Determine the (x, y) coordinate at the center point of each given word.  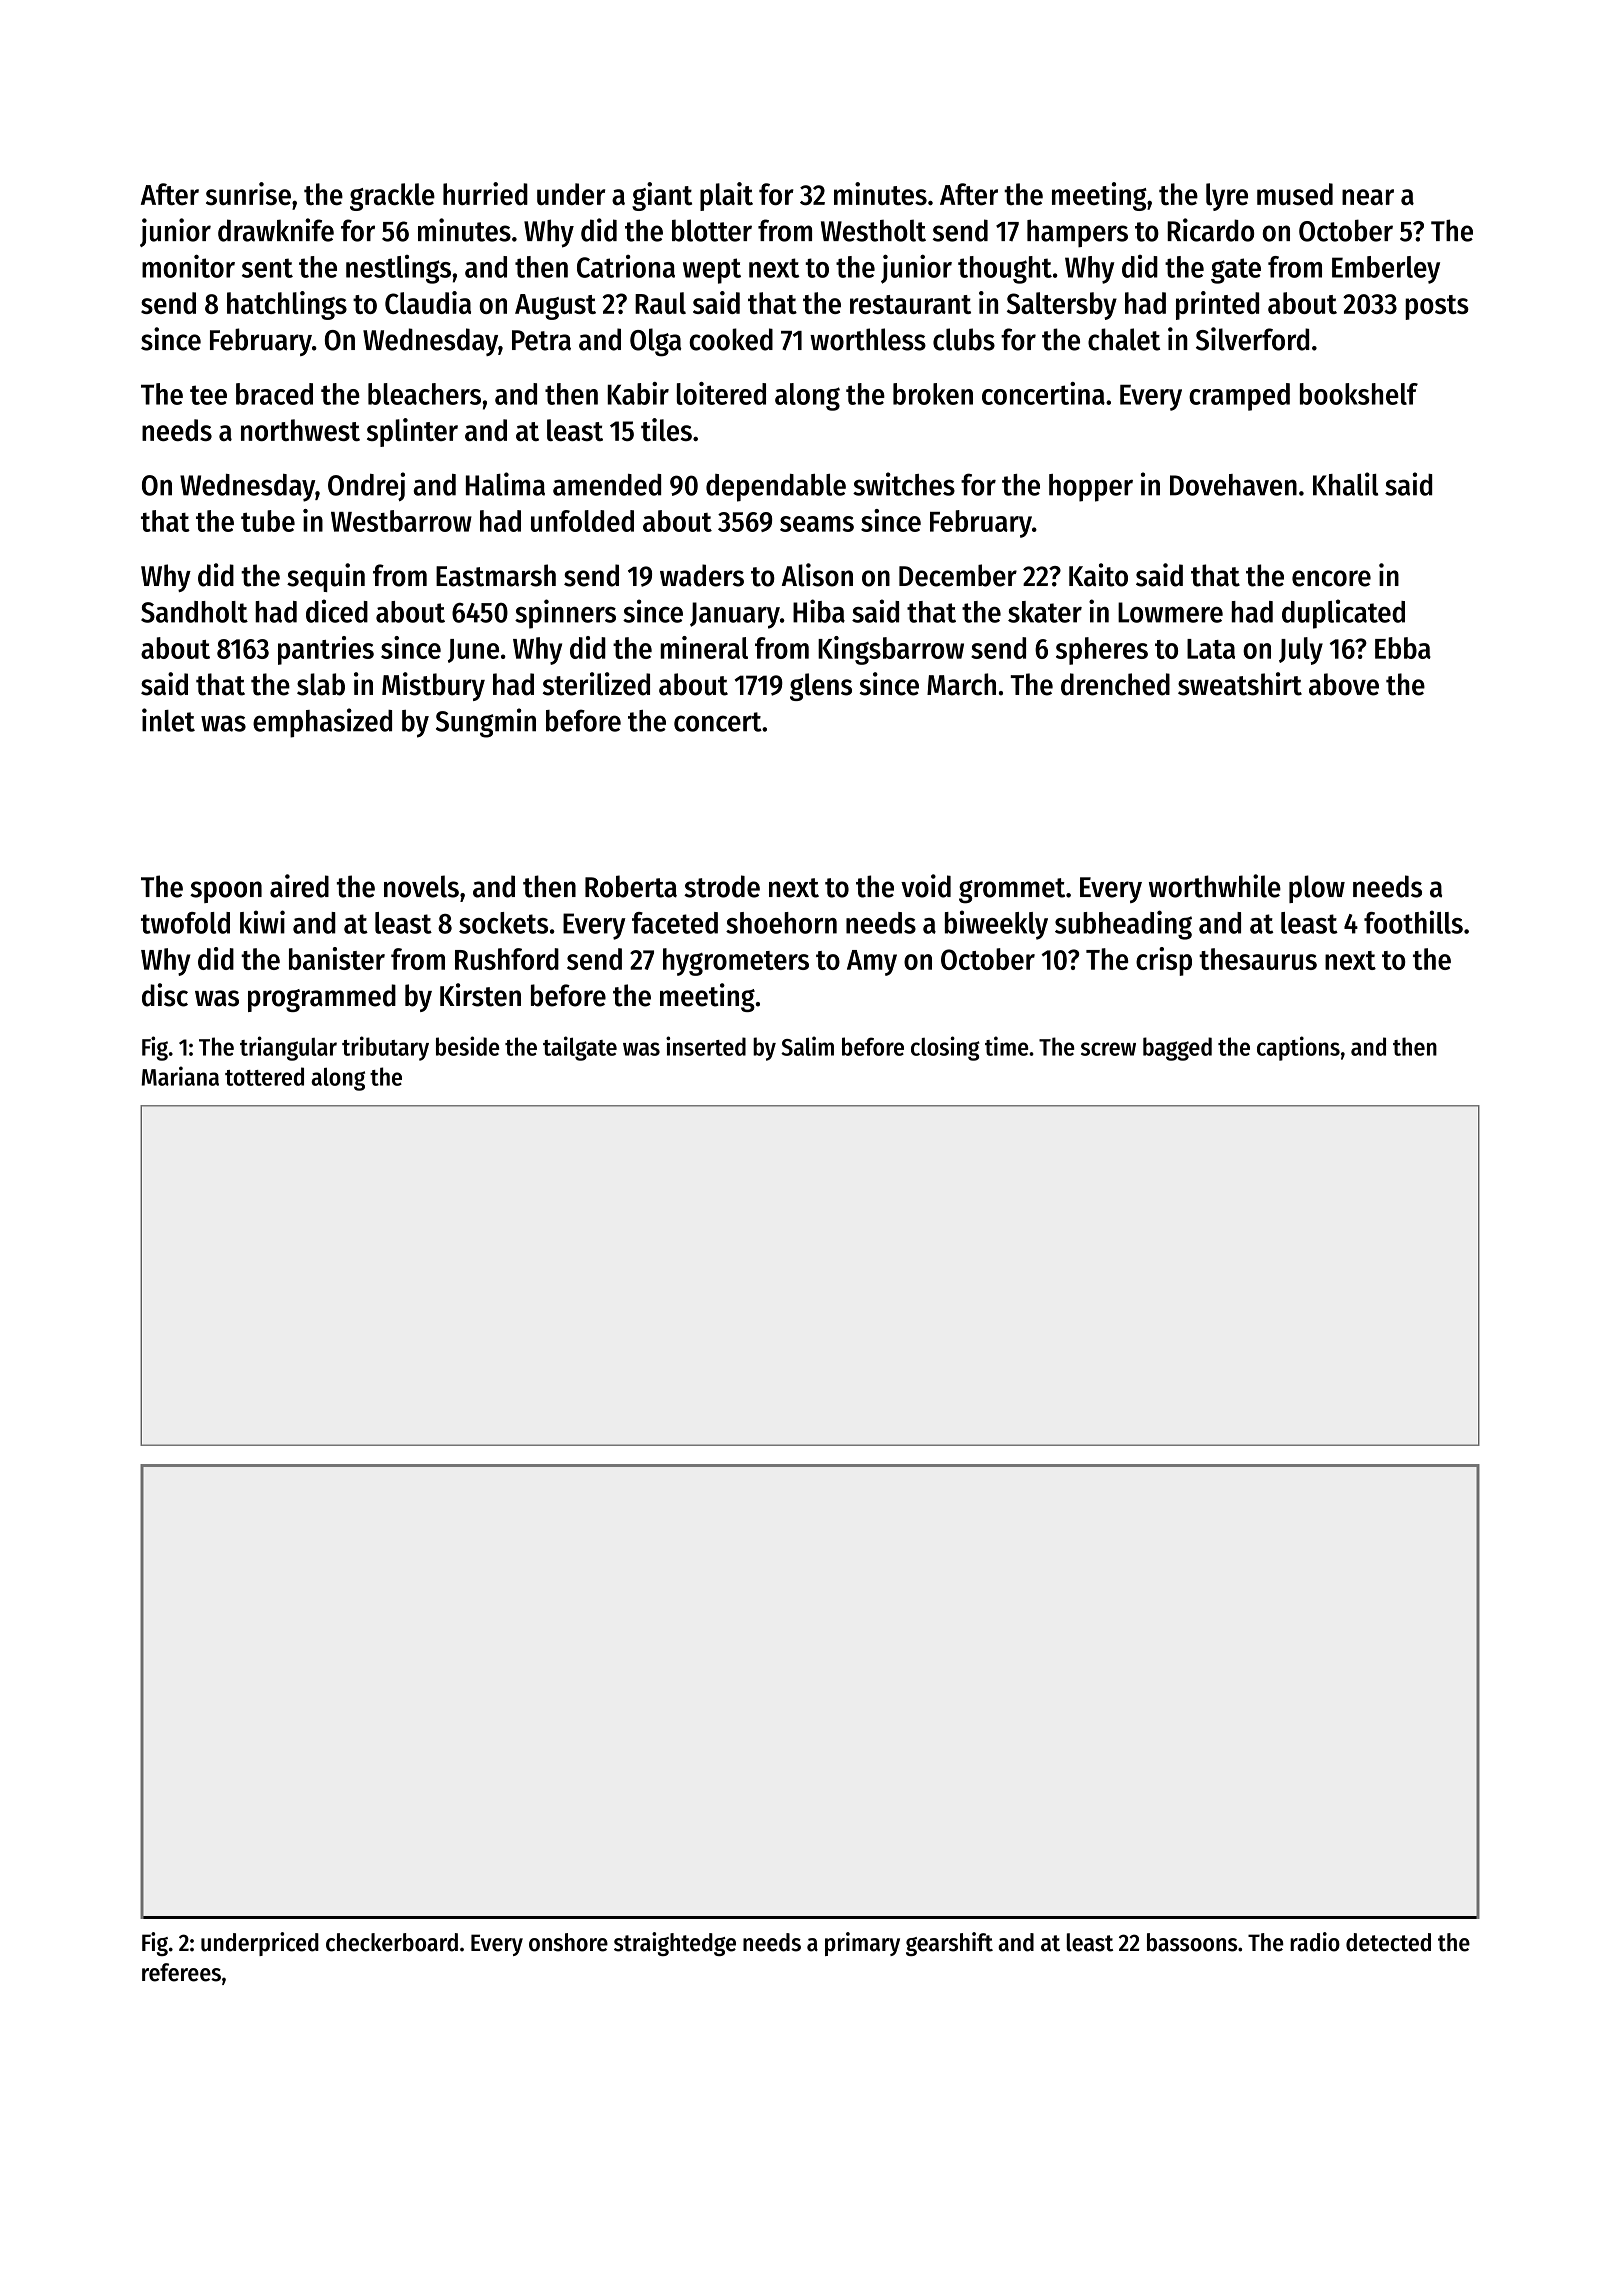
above (1344, 684)
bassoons (1192, 1942)
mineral (704, 647)
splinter (412, 432)
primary (862, 1944)
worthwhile (1215, 886)
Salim (807, 1046)
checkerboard (392, 1942)
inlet (168, 720)
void (926, 886)
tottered (264, 1076)
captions (1298, 1048)
